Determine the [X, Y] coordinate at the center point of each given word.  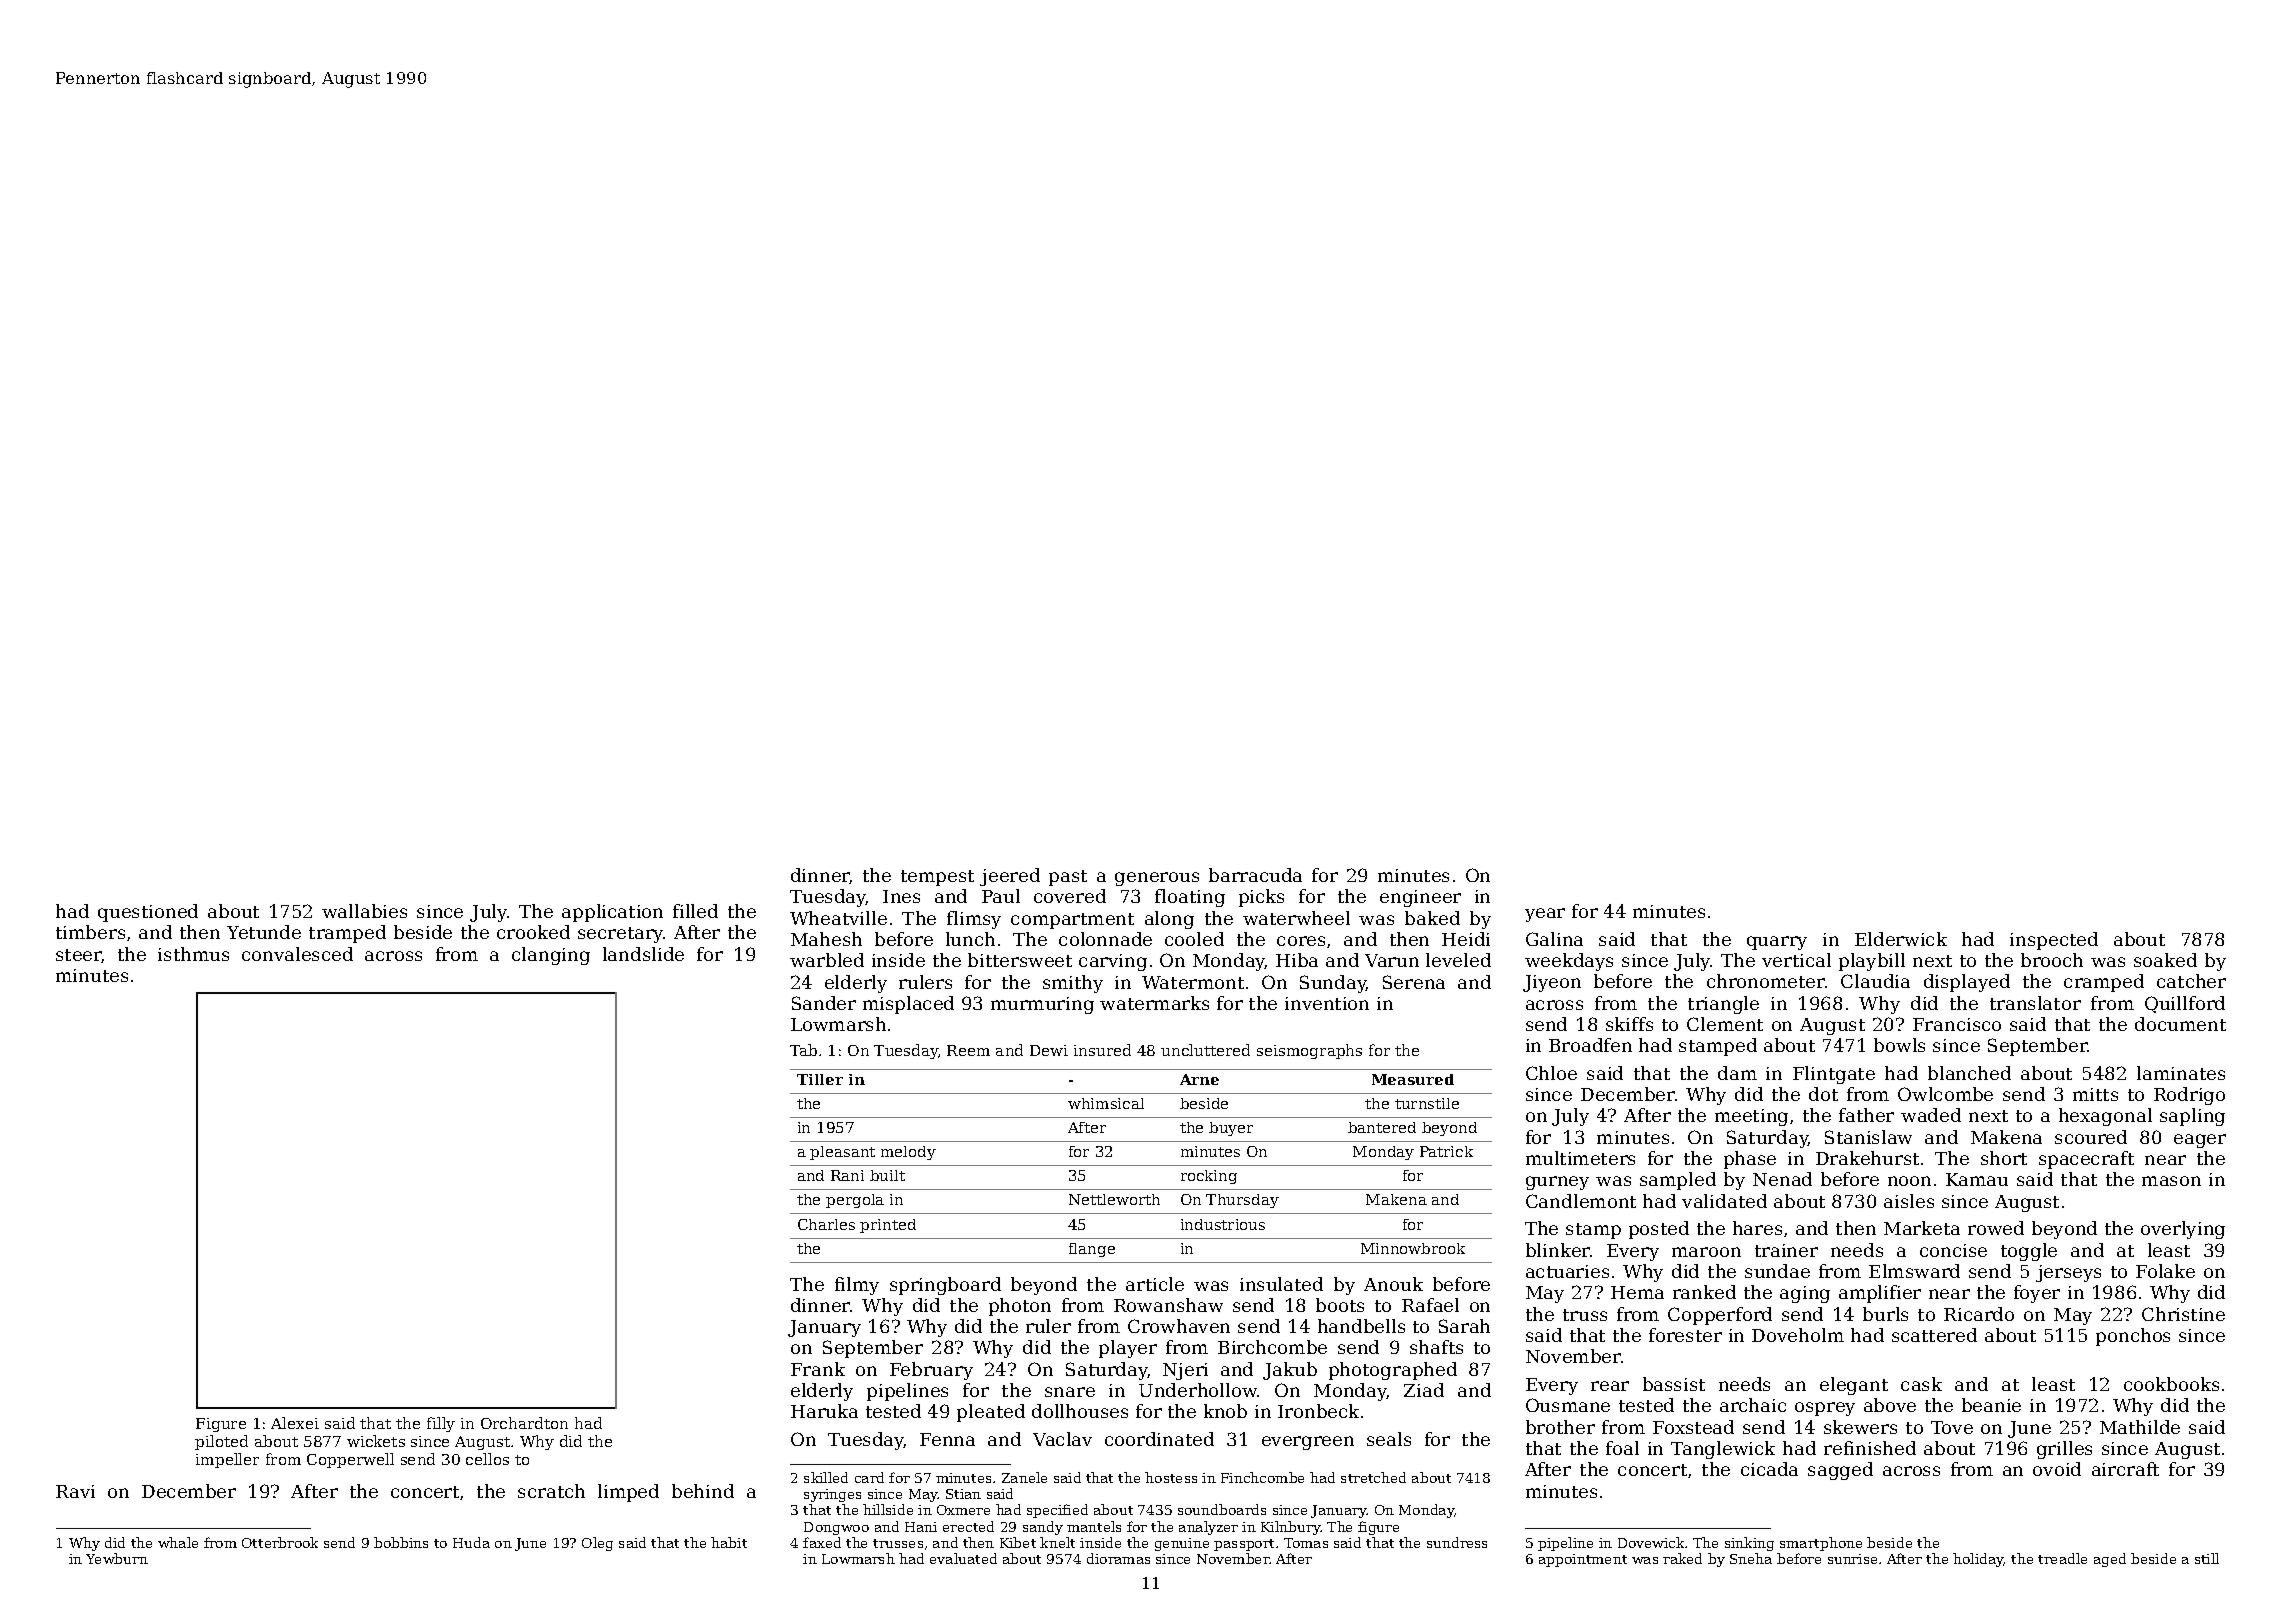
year [1545, 915]
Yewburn [117, 1558]
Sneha [1751, 1558]
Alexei [295, 1423]
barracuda [1255, 875]
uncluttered [1205, 1050]
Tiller [820, 1079]
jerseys [2068, 1273]
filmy [857, 1286]
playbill [1872, 962]
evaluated [963, 1558]
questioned [148, 913]
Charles [826, 1224]
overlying [2183, 1230]
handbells [1361, 1326]
